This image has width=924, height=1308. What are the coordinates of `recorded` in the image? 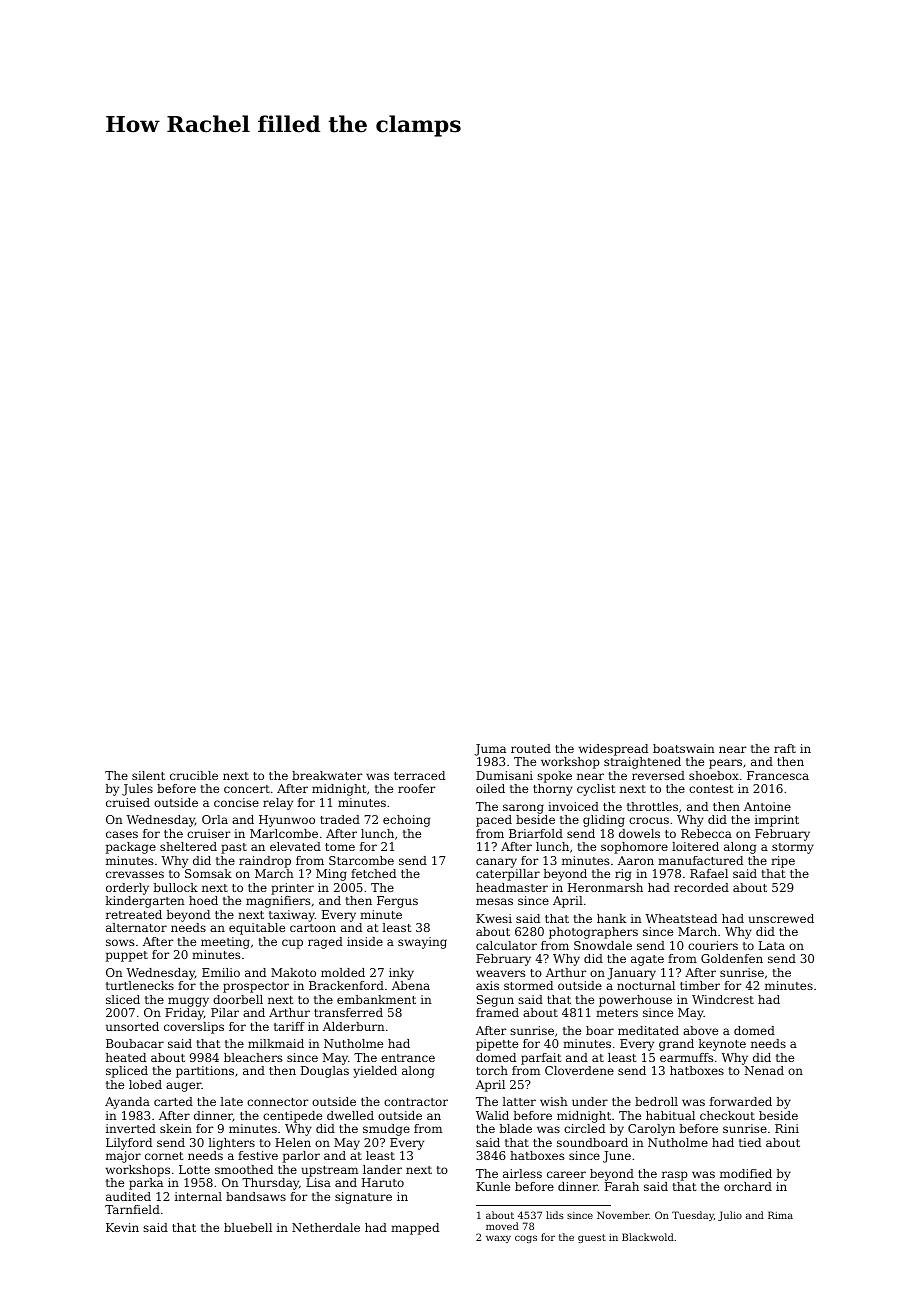 It's located at (701, 887).
